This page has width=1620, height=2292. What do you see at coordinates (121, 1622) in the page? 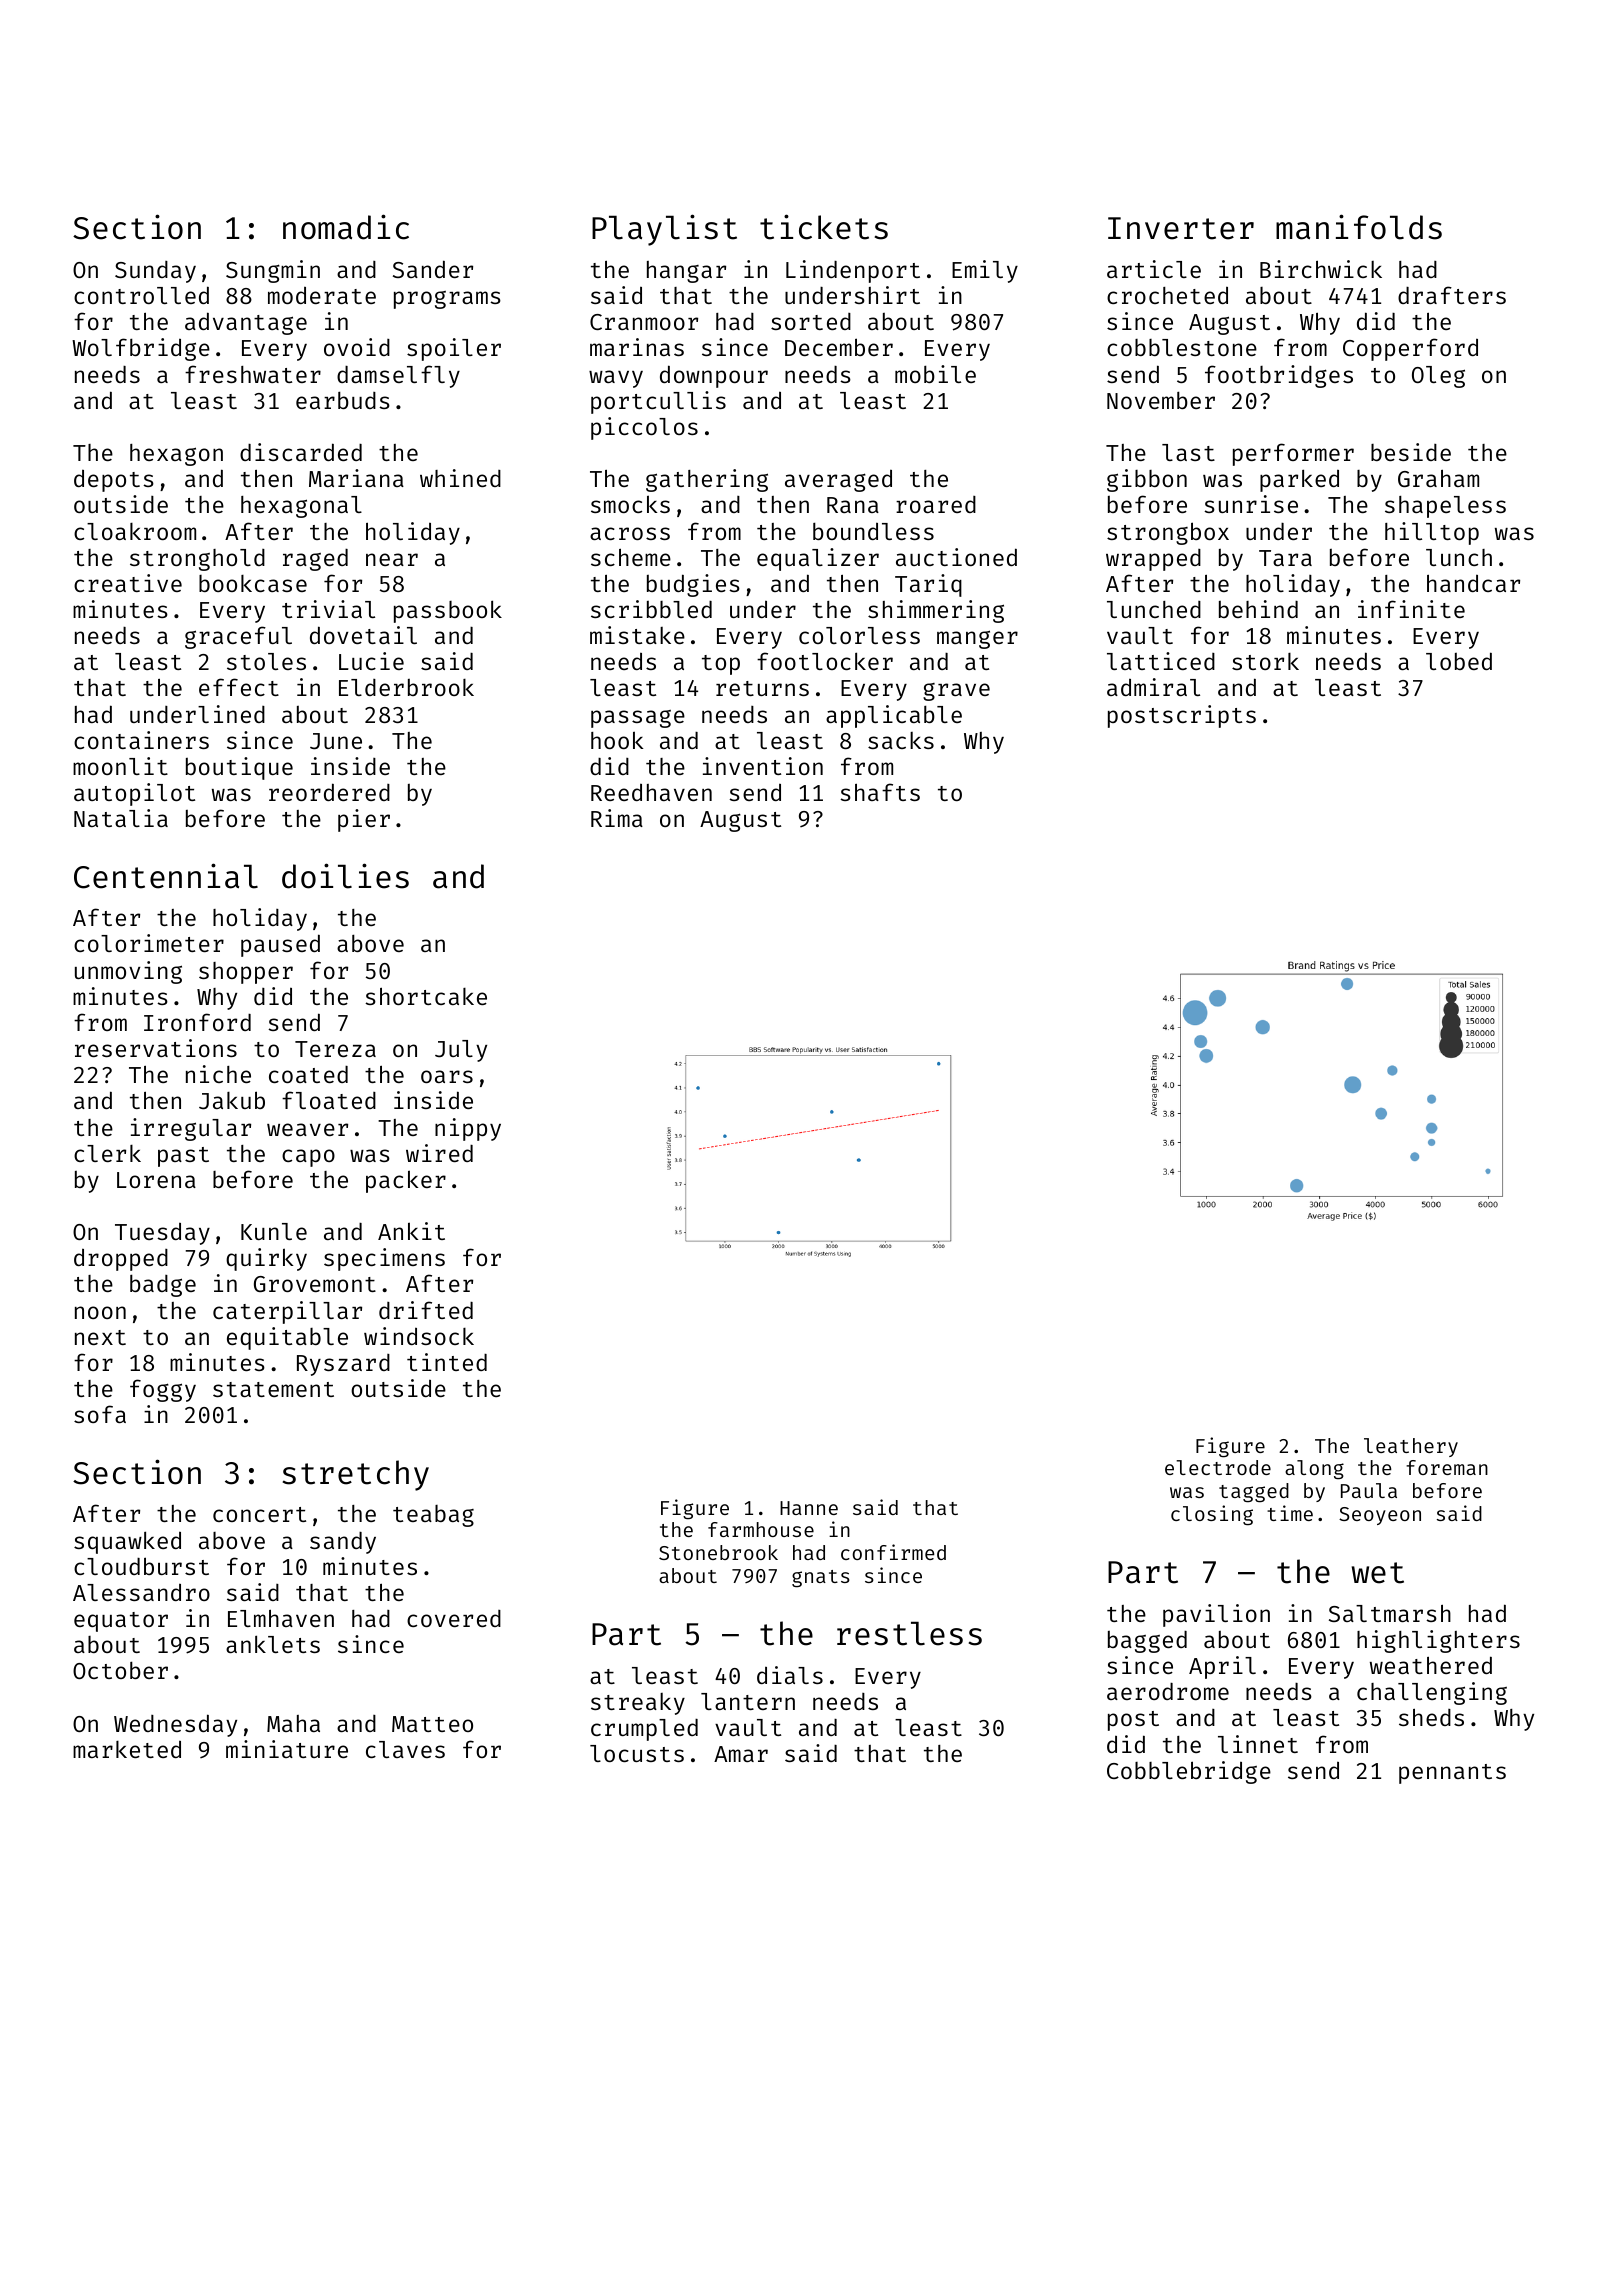
I see `equator` at bounding box center [121, 1622].
